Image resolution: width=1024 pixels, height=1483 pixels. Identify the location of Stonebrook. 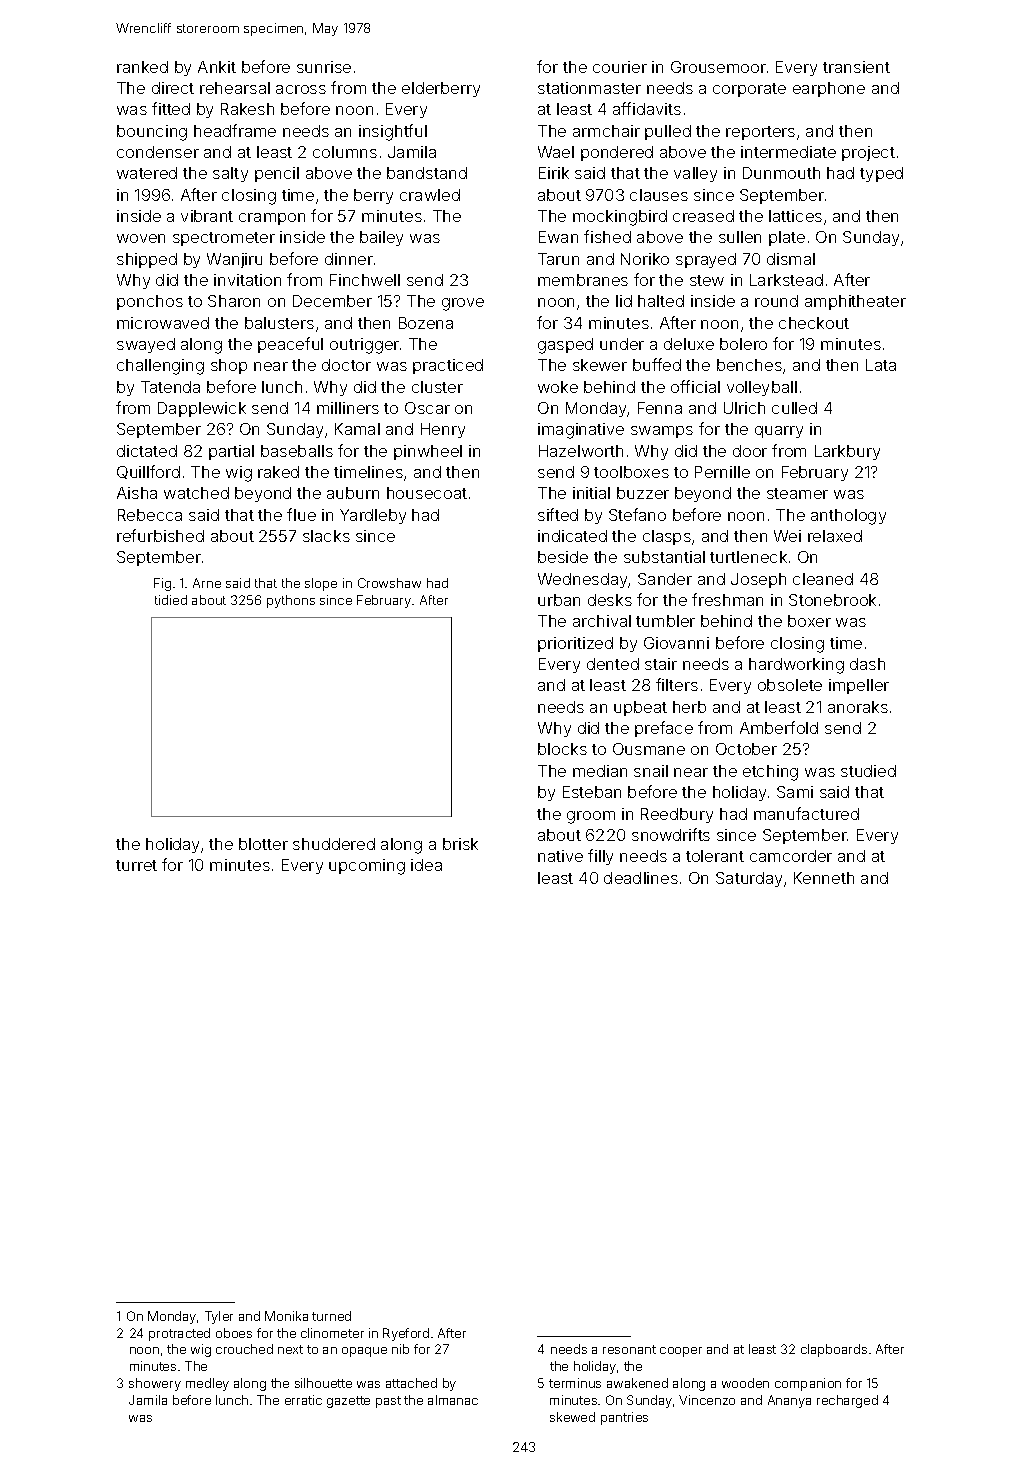
(832, 600).
